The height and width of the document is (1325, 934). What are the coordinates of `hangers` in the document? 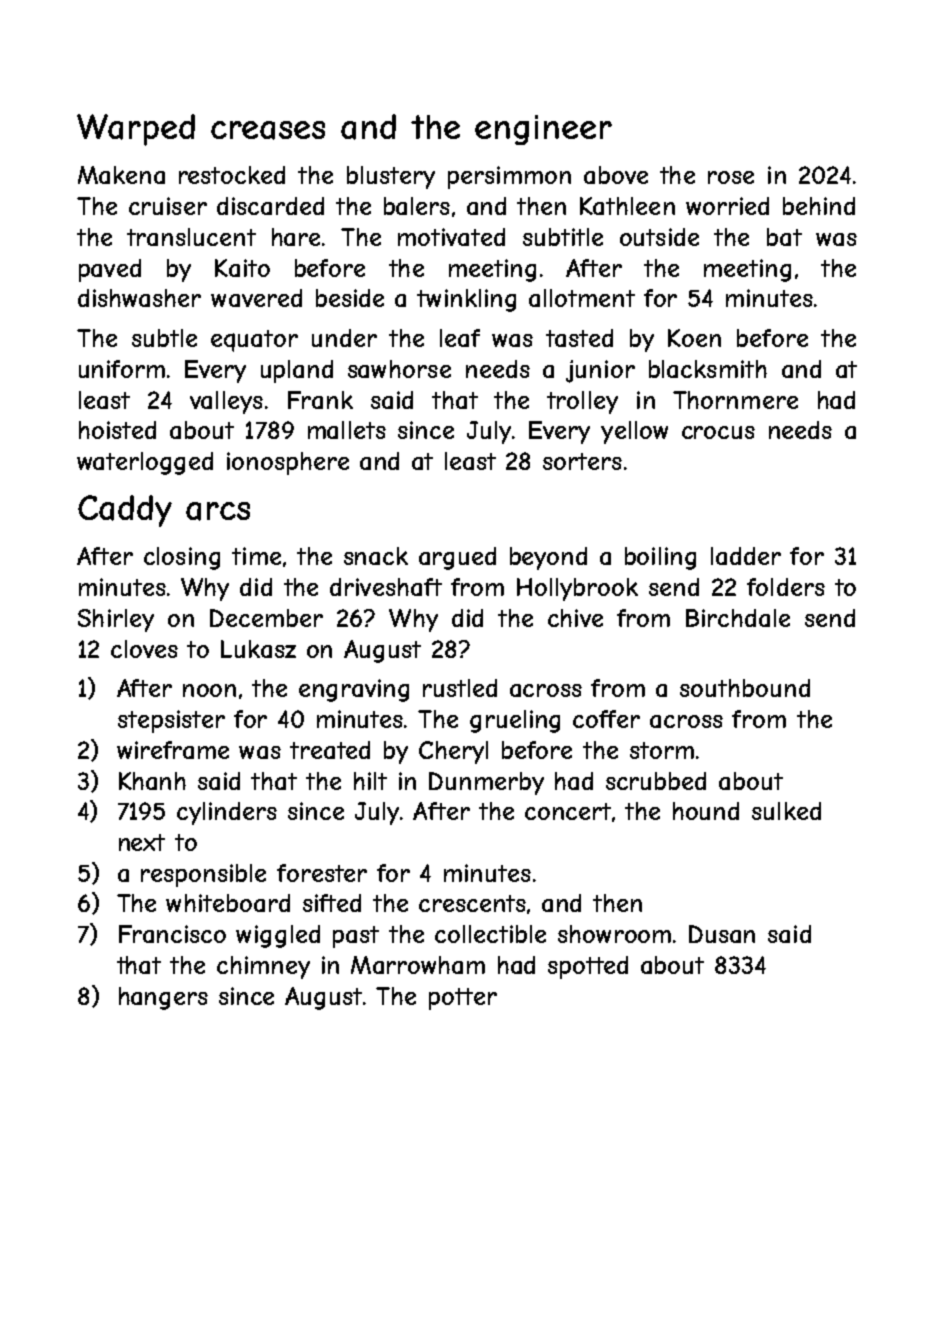 It's located at (163, 998).
